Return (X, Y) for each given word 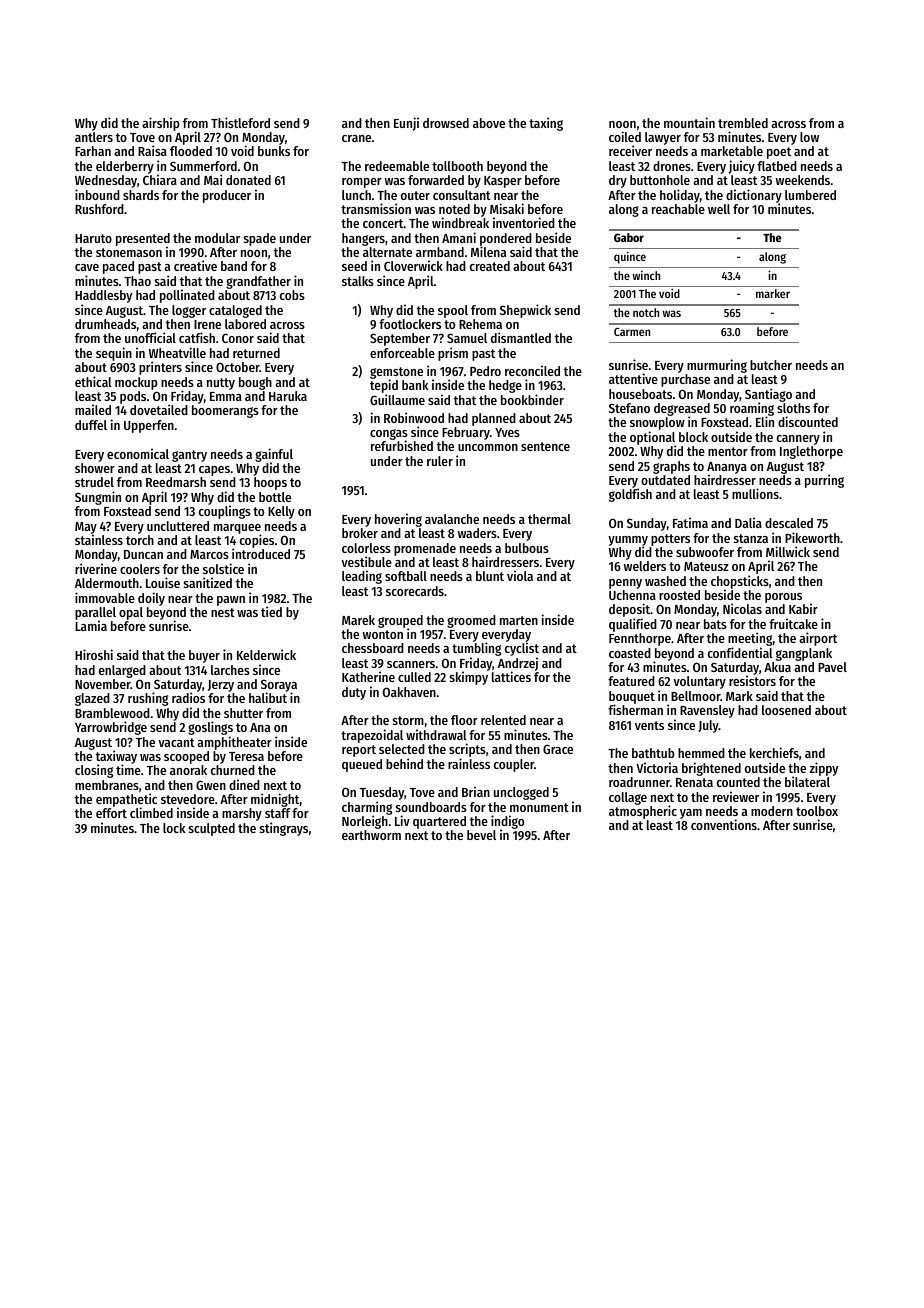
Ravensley (707, 711)
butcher (771, 365)
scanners (411, 664)
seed (354, 266)
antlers (94, 137)
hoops (270, 483)
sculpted (212, 829)
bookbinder (532, 399)
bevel (481, 835)
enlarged (122, 671)
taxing (546, 124)
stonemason (129, 252)
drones (672, 166)
